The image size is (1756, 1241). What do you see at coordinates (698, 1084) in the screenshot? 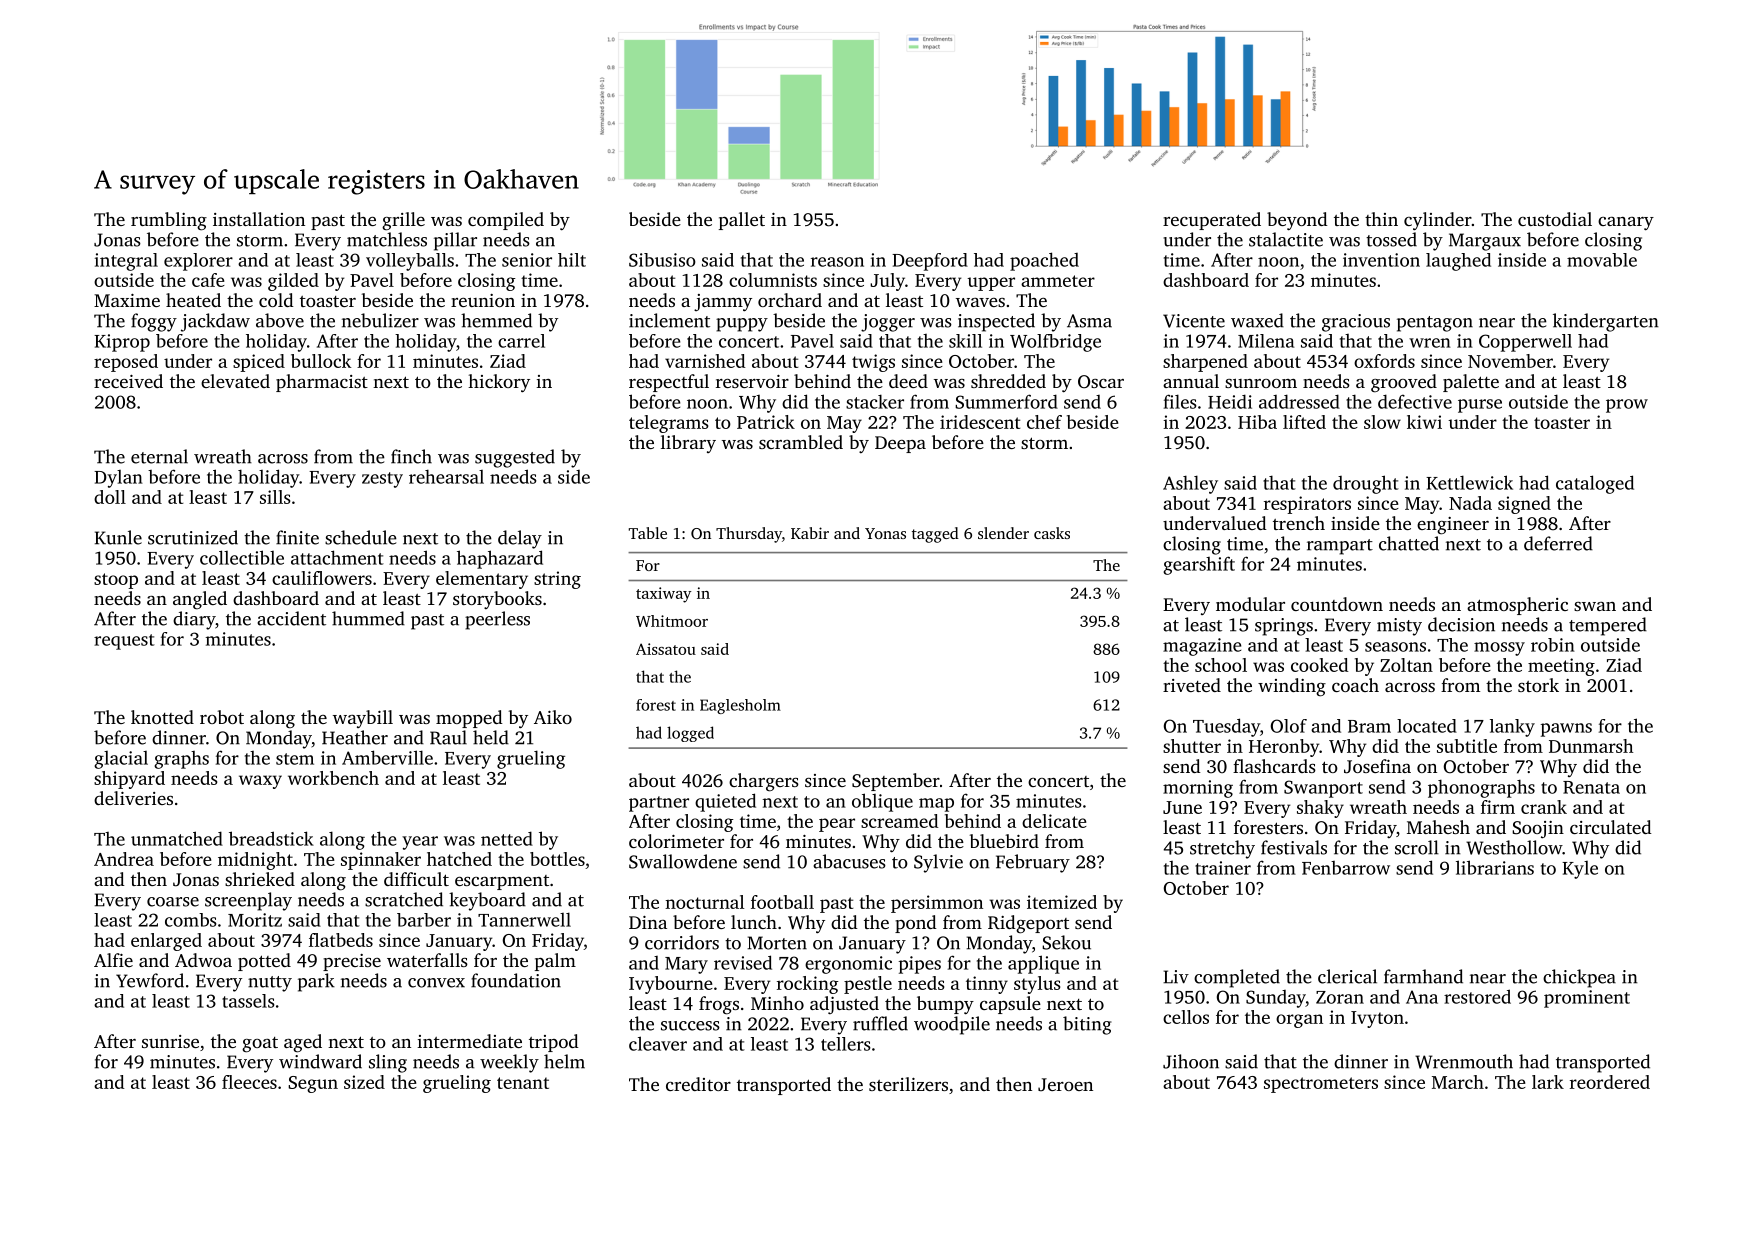
I see `creditor` at bounding box center [698, 1084].
